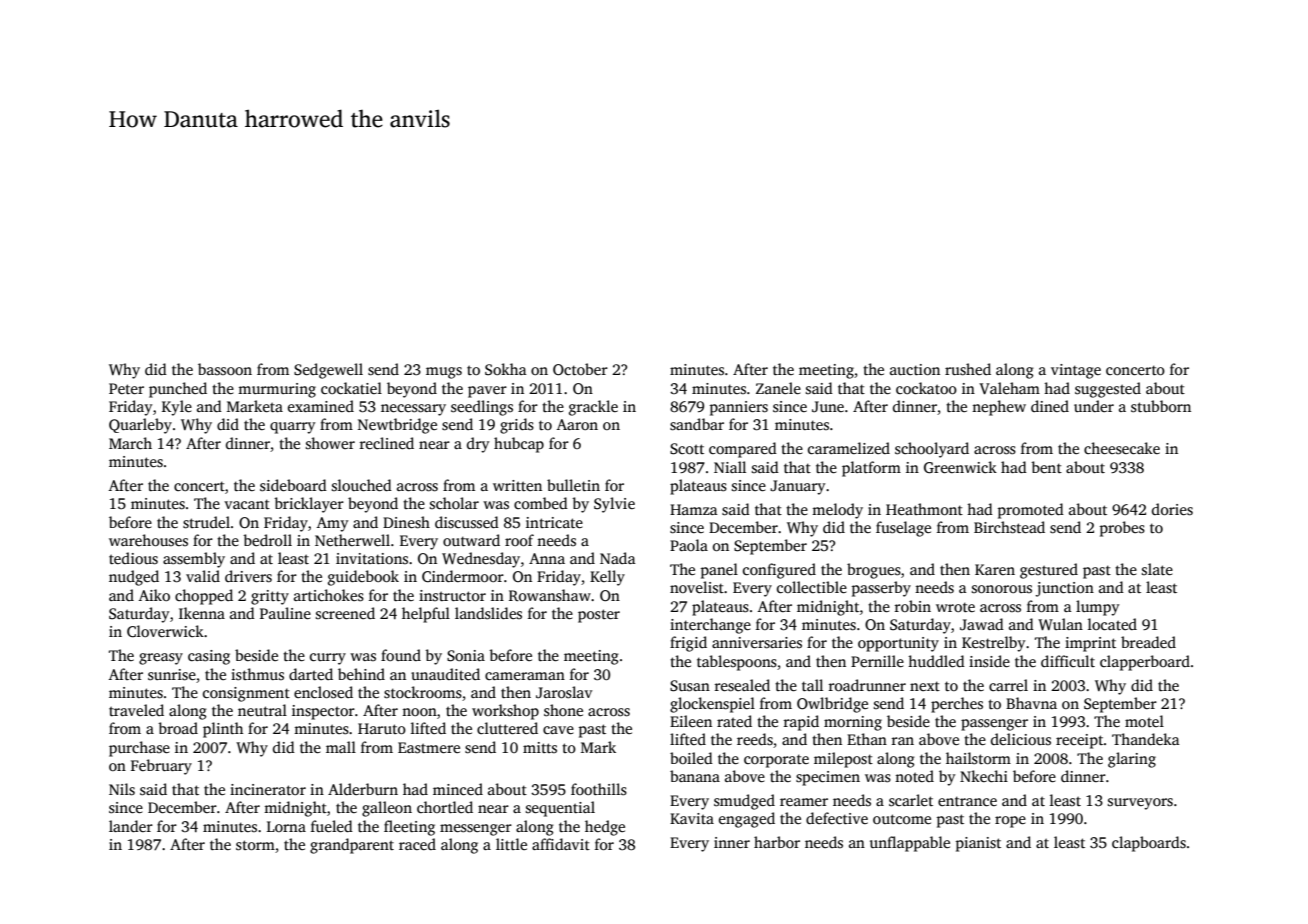  I want to click on gestured, so click(1049, 571).
